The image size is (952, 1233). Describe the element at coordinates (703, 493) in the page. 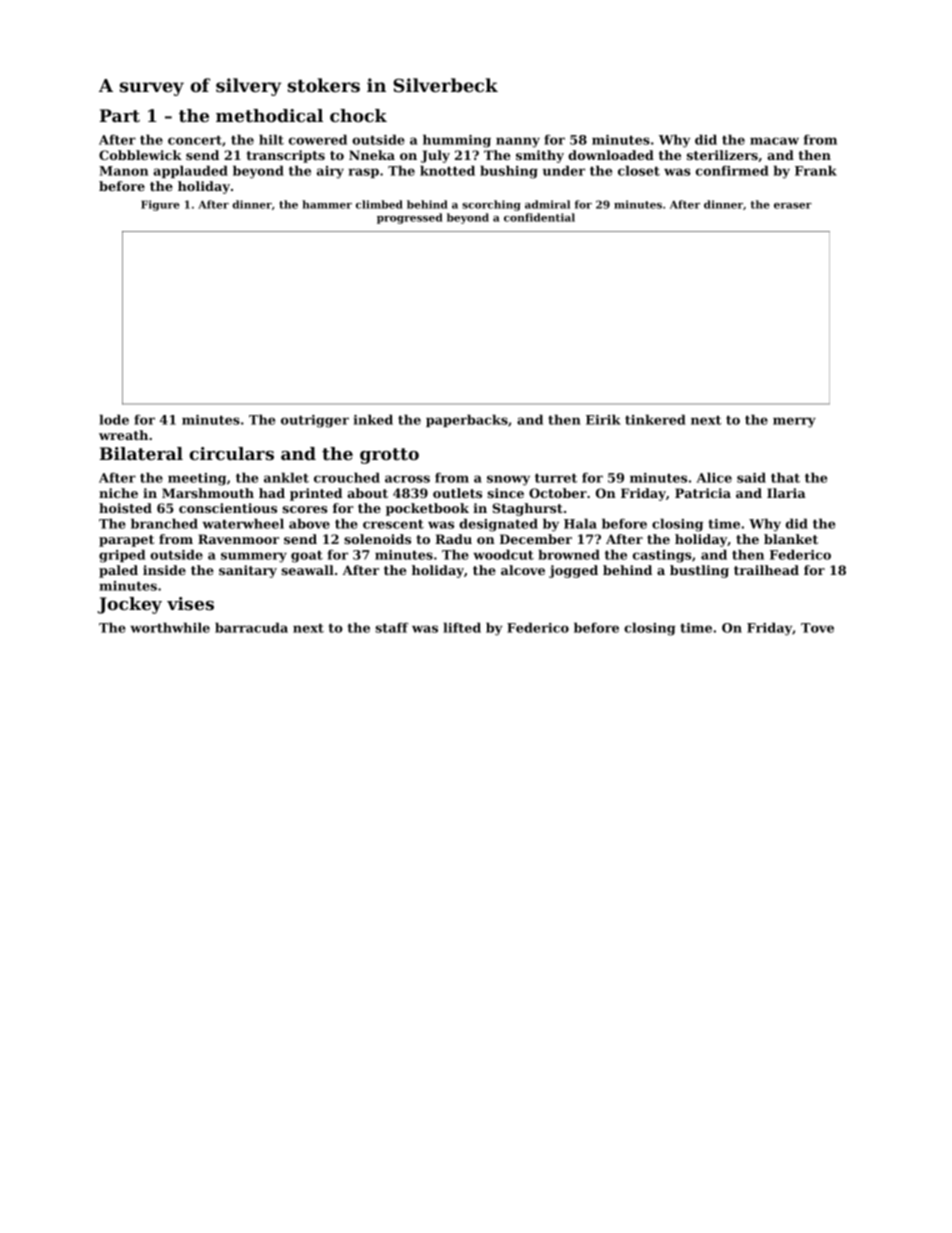

I see `Patricia` at that location.
